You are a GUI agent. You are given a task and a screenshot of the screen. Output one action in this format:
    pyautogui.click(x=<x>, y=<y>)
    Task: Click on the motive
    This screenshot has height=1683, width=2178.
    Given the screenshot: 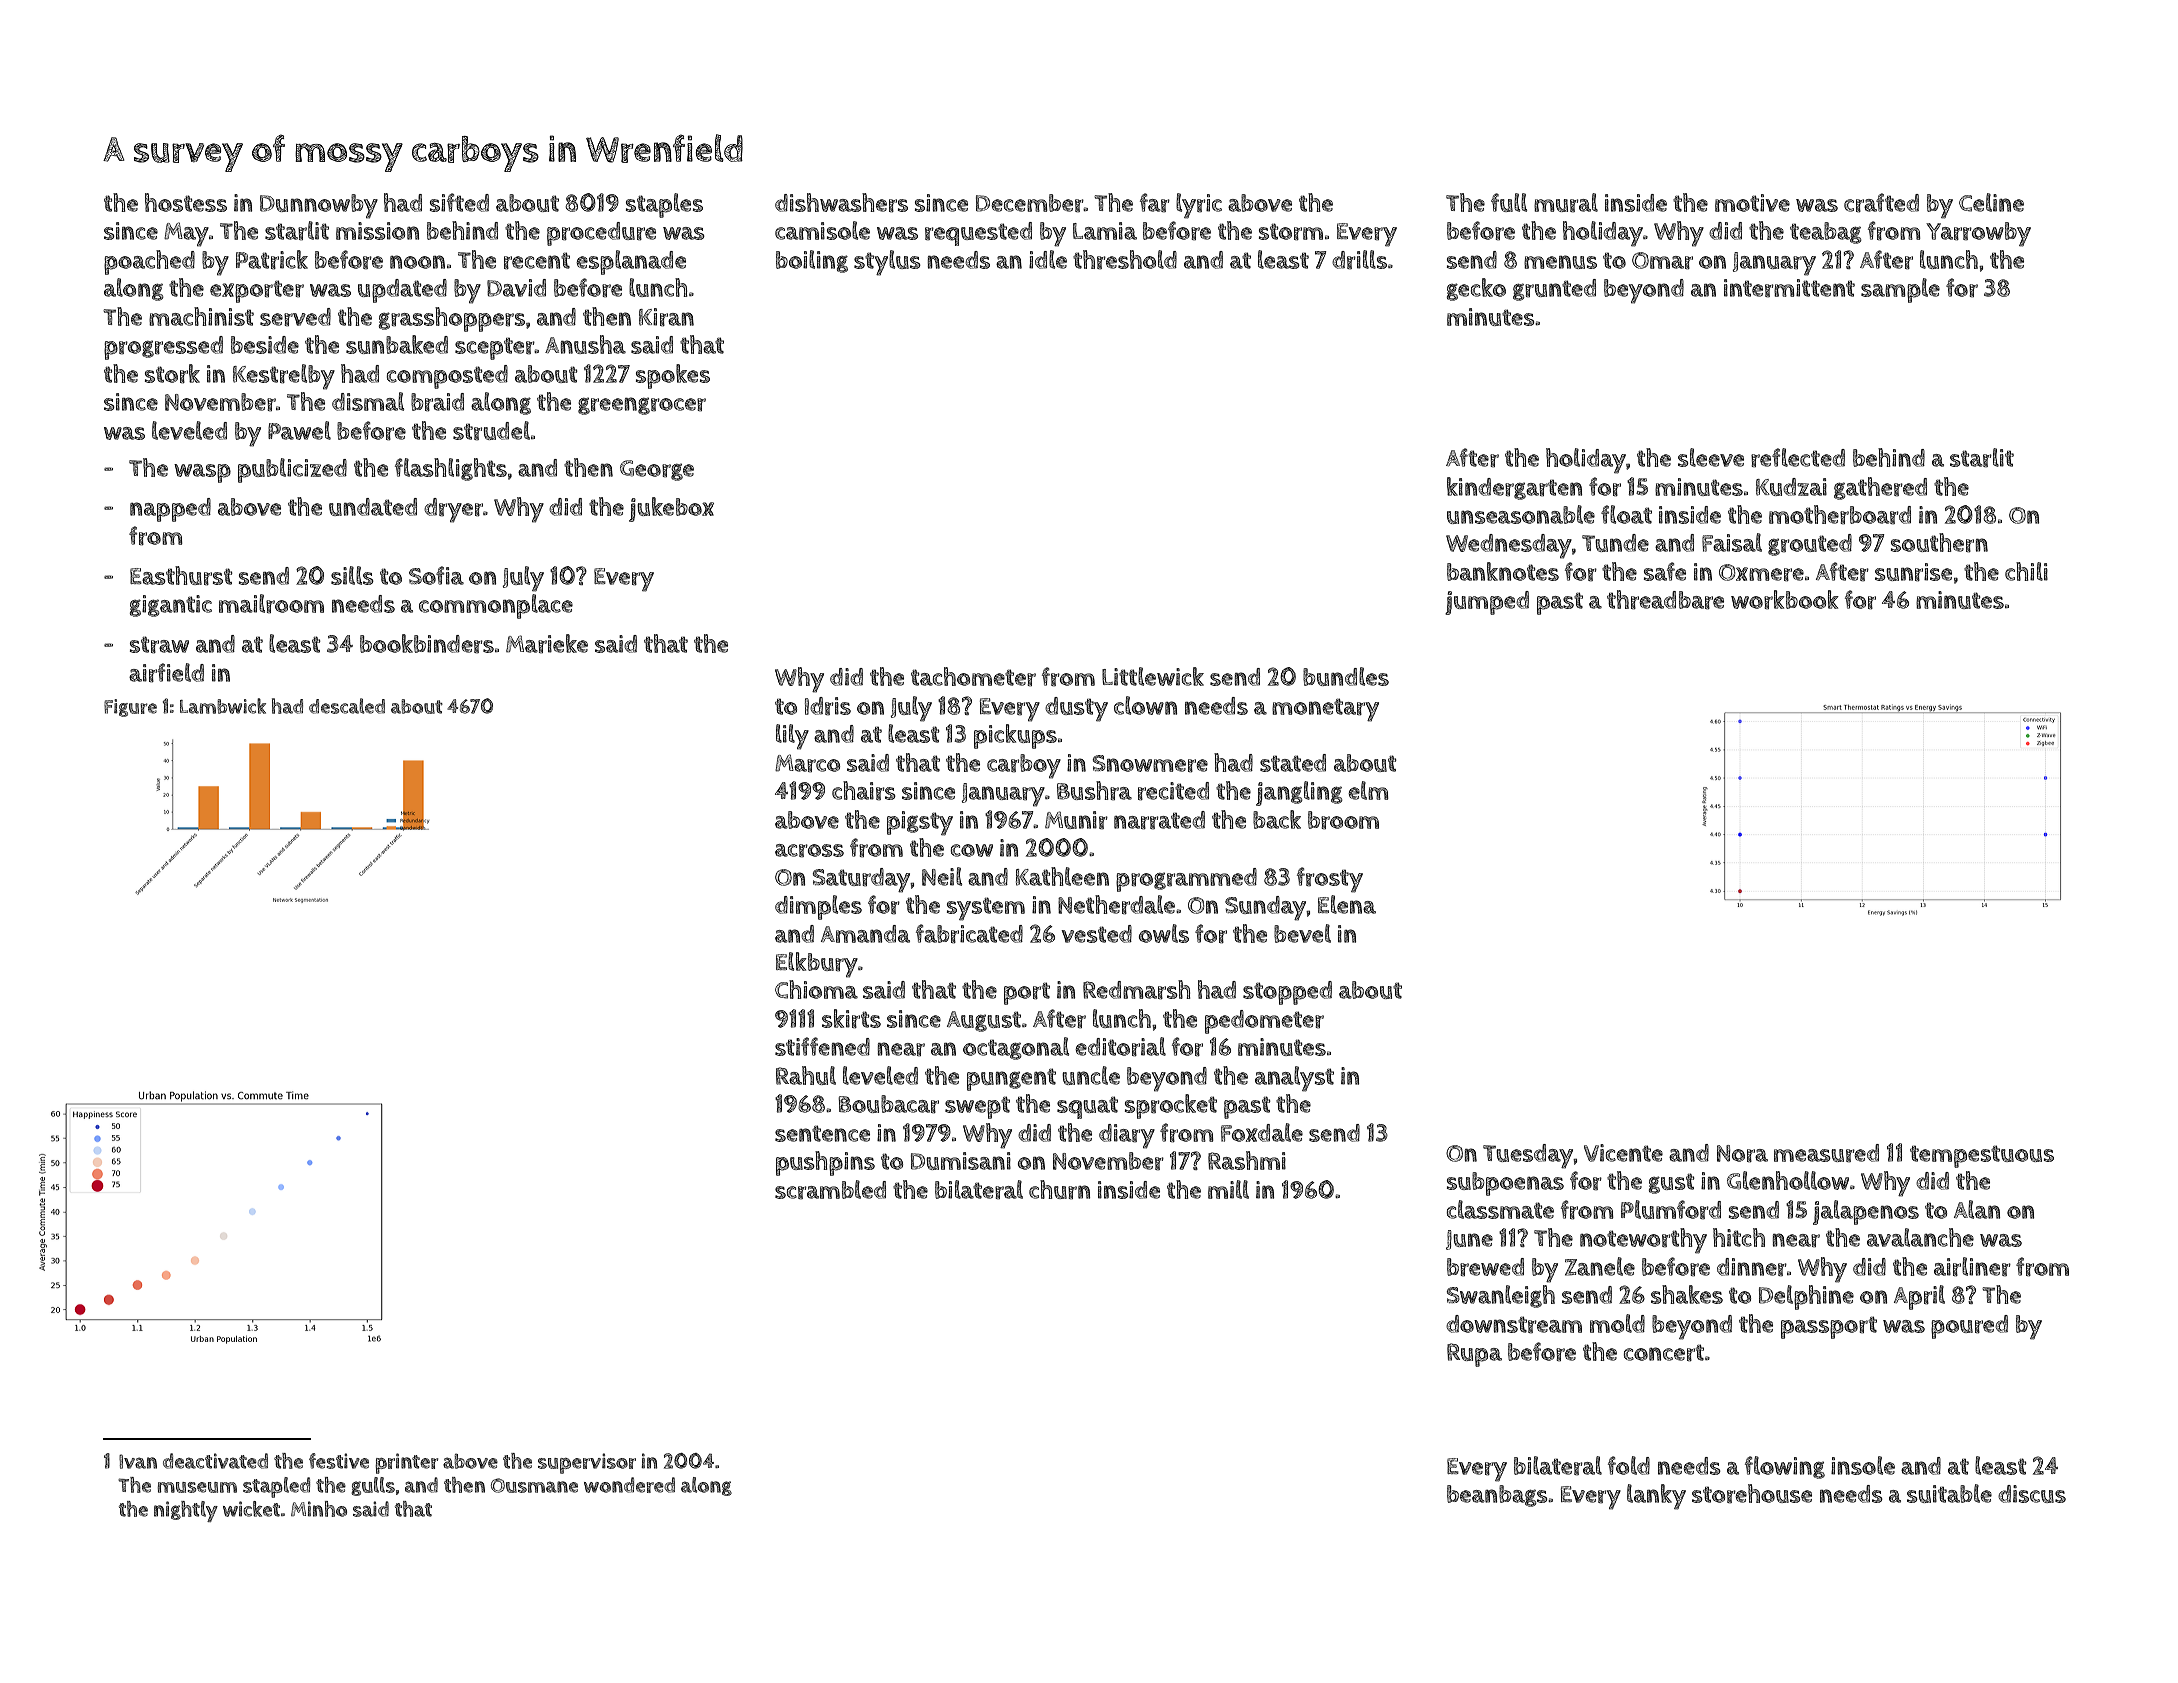 What is the action you would take?
    pyautogui.click(x=1752, y=203)
